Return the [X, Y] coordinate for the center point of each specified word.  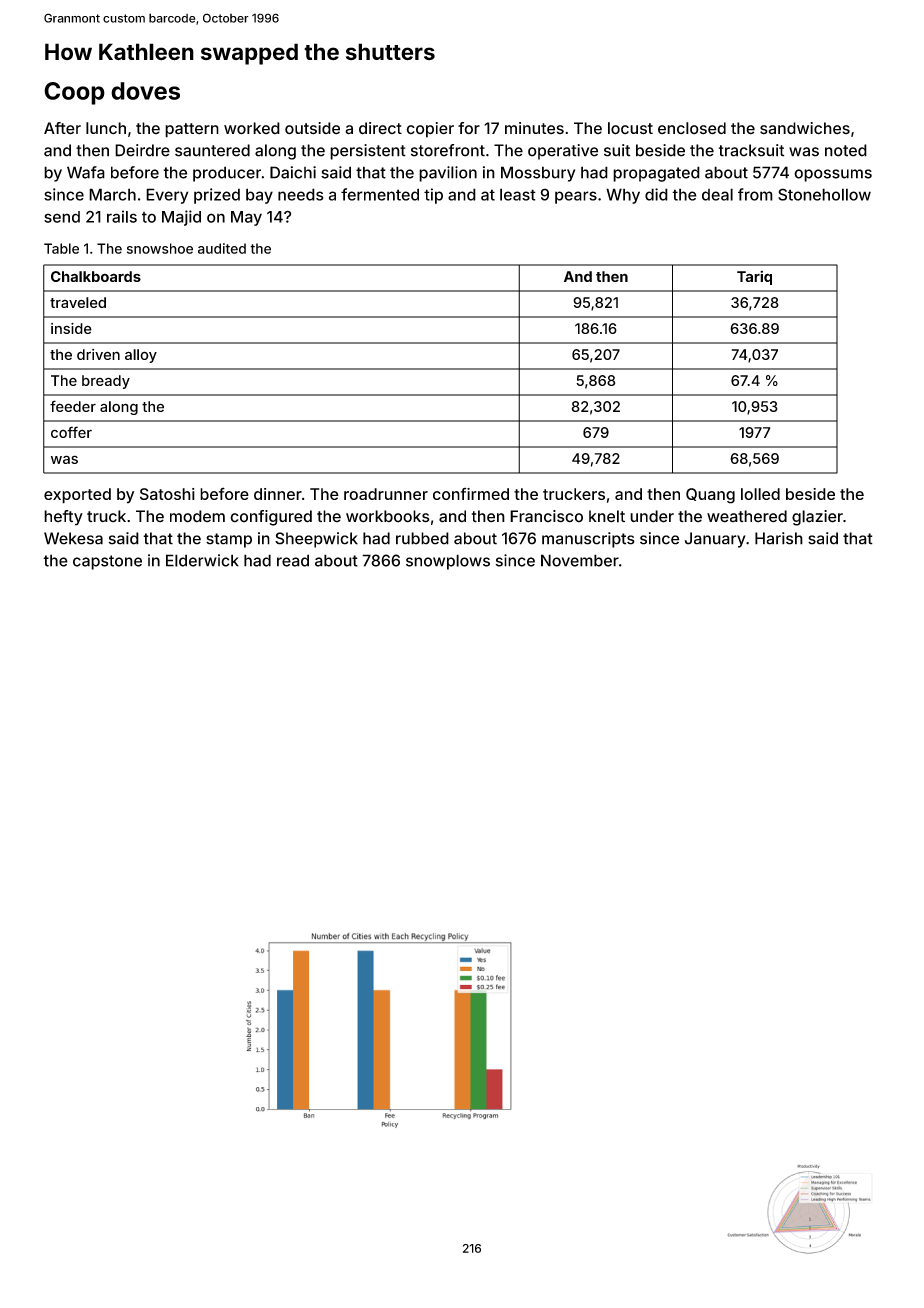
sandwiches [805, 128]
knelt [607, 516]
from [755, 194]
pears [576, 197]
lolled [760, 494]
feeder [73, 406]
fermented [380, 194]
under [652, 516]
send [62, 217]
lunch [106, 128]
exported [77, 496]
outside [312, 128]
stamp [229, 540]
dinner [278, 494]
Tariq [754, 278]
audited [222, 248]
